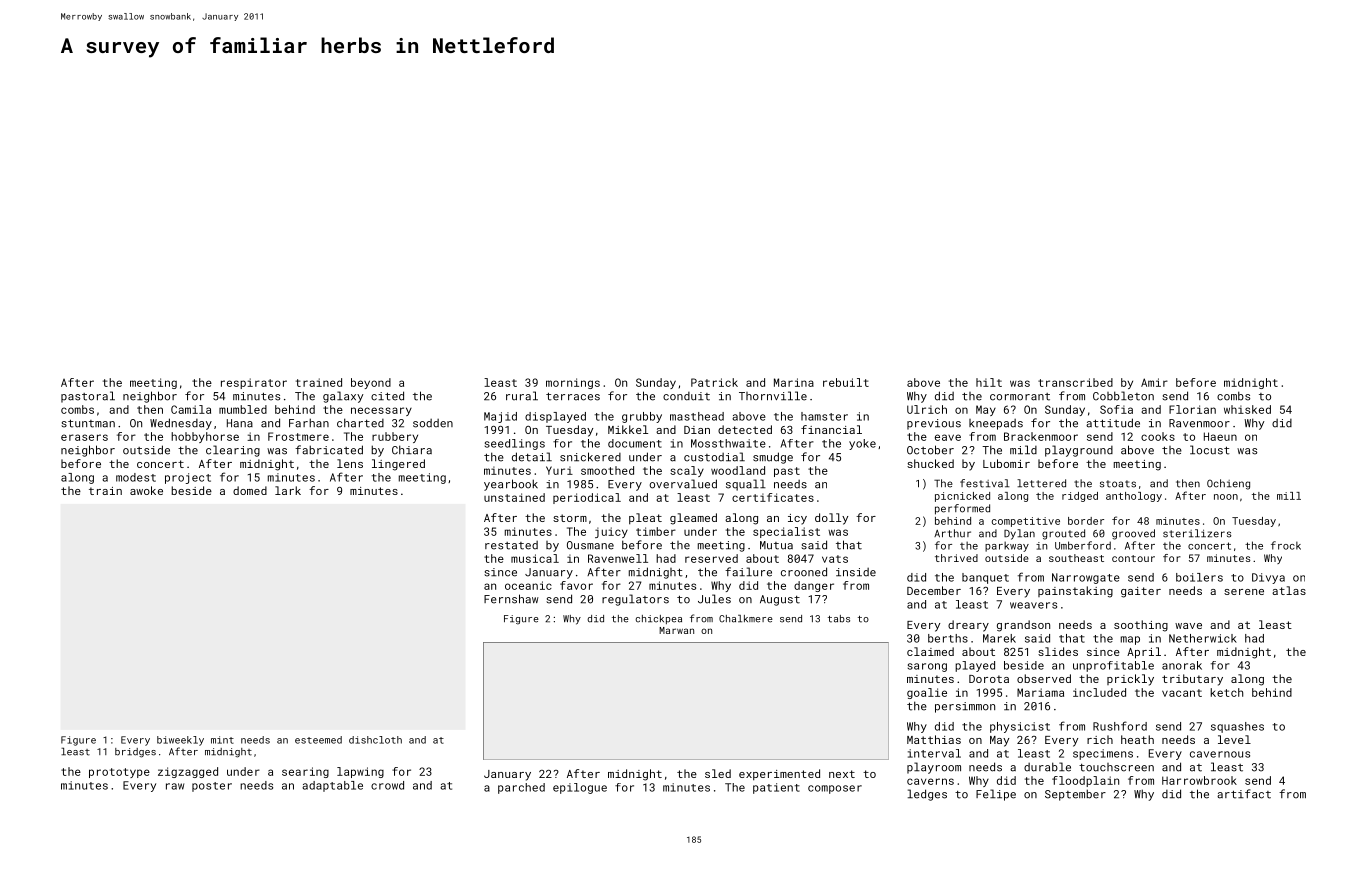 Image resolution: width=1372 pixels, height=887 pixels. I want to click on grooved, so click(1133, 534).
